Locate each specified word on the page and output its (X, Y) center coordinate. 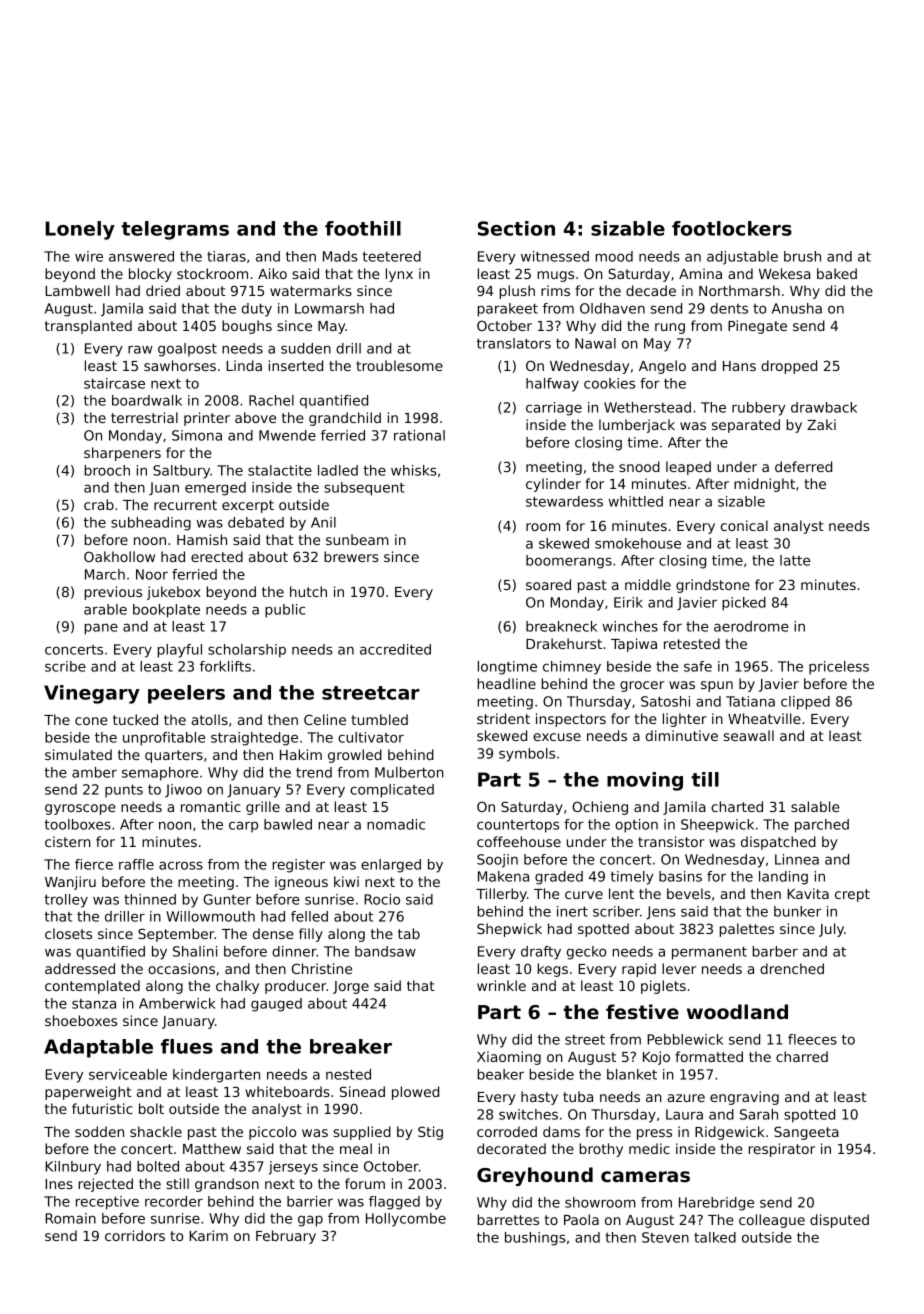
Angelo (662, 367)
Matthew (212, 1148)
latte (795, 560)
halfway (552, 385)
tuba (578, 1096)
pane (101, 629)
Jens (661, 913)
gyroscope (80, 809)
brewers (351, 556)
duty (257, 310)
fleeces (812, 1039)
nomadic (396, 824)
